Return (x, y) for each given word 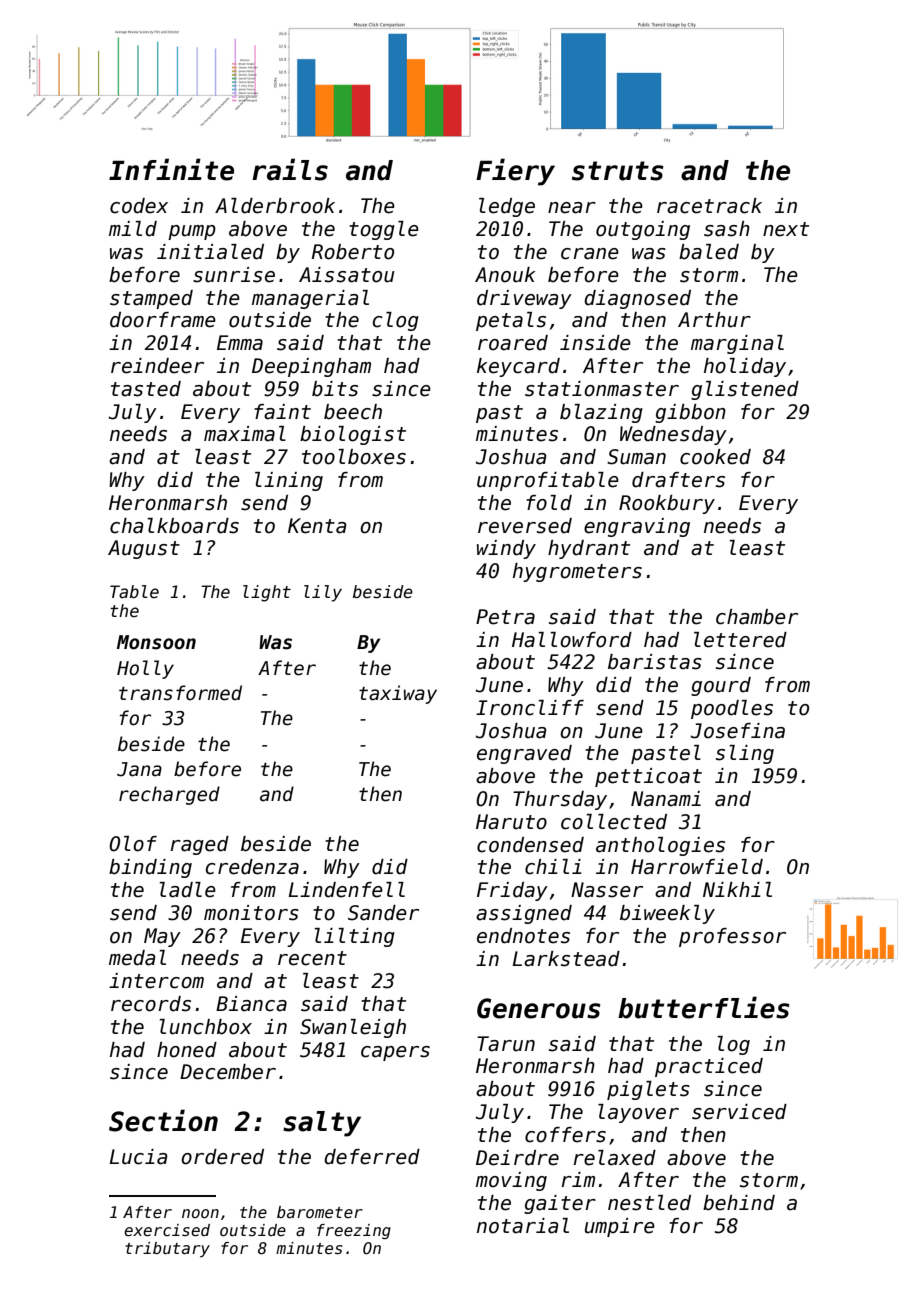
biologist (353, 435)
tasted (146, 389)
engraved (524, 754)
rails (290, 169)
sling (745, 754)
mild (133, 229)
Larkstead (566, 959)
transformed (180, 693)
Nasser (607, 890)
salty (322, 1124)
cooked (715, 457)
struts (618, 171)
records (151, 1004)
